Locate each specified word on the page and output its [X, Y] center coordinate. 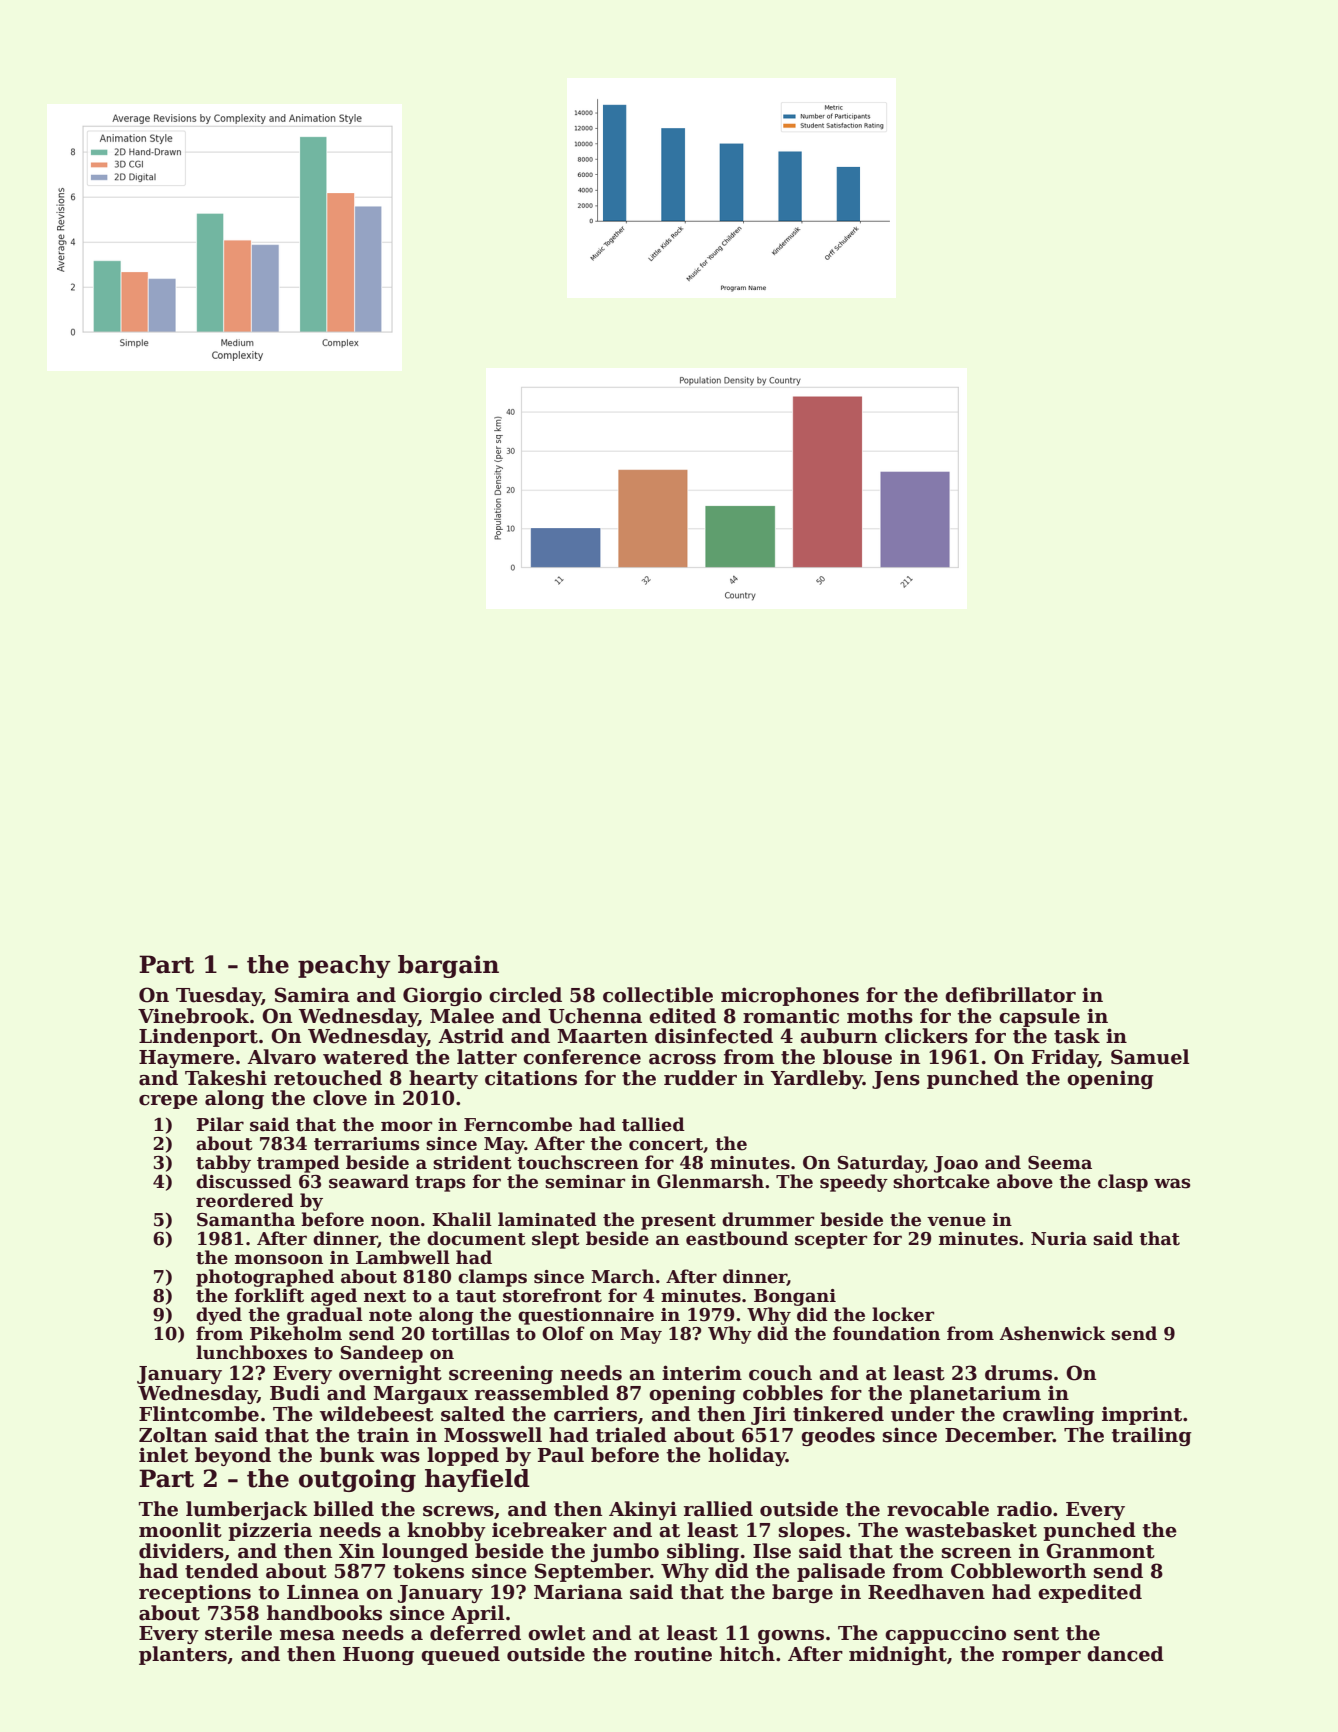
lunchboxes [251, 1352]
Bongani [795, 1297]
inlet [163, 1455]
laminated [547, 1219]
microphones [790, 996]
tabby [223, 1164]
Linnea [323, 1592]
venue [956, 1221]
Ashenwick [1053, 1333]
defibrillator [1010, 995]
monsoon [279, 1259]
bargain [448, 966]
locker [903, 1314]
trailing [1151, 1436]
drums [1018, 1373]
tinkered [838, 1414]
